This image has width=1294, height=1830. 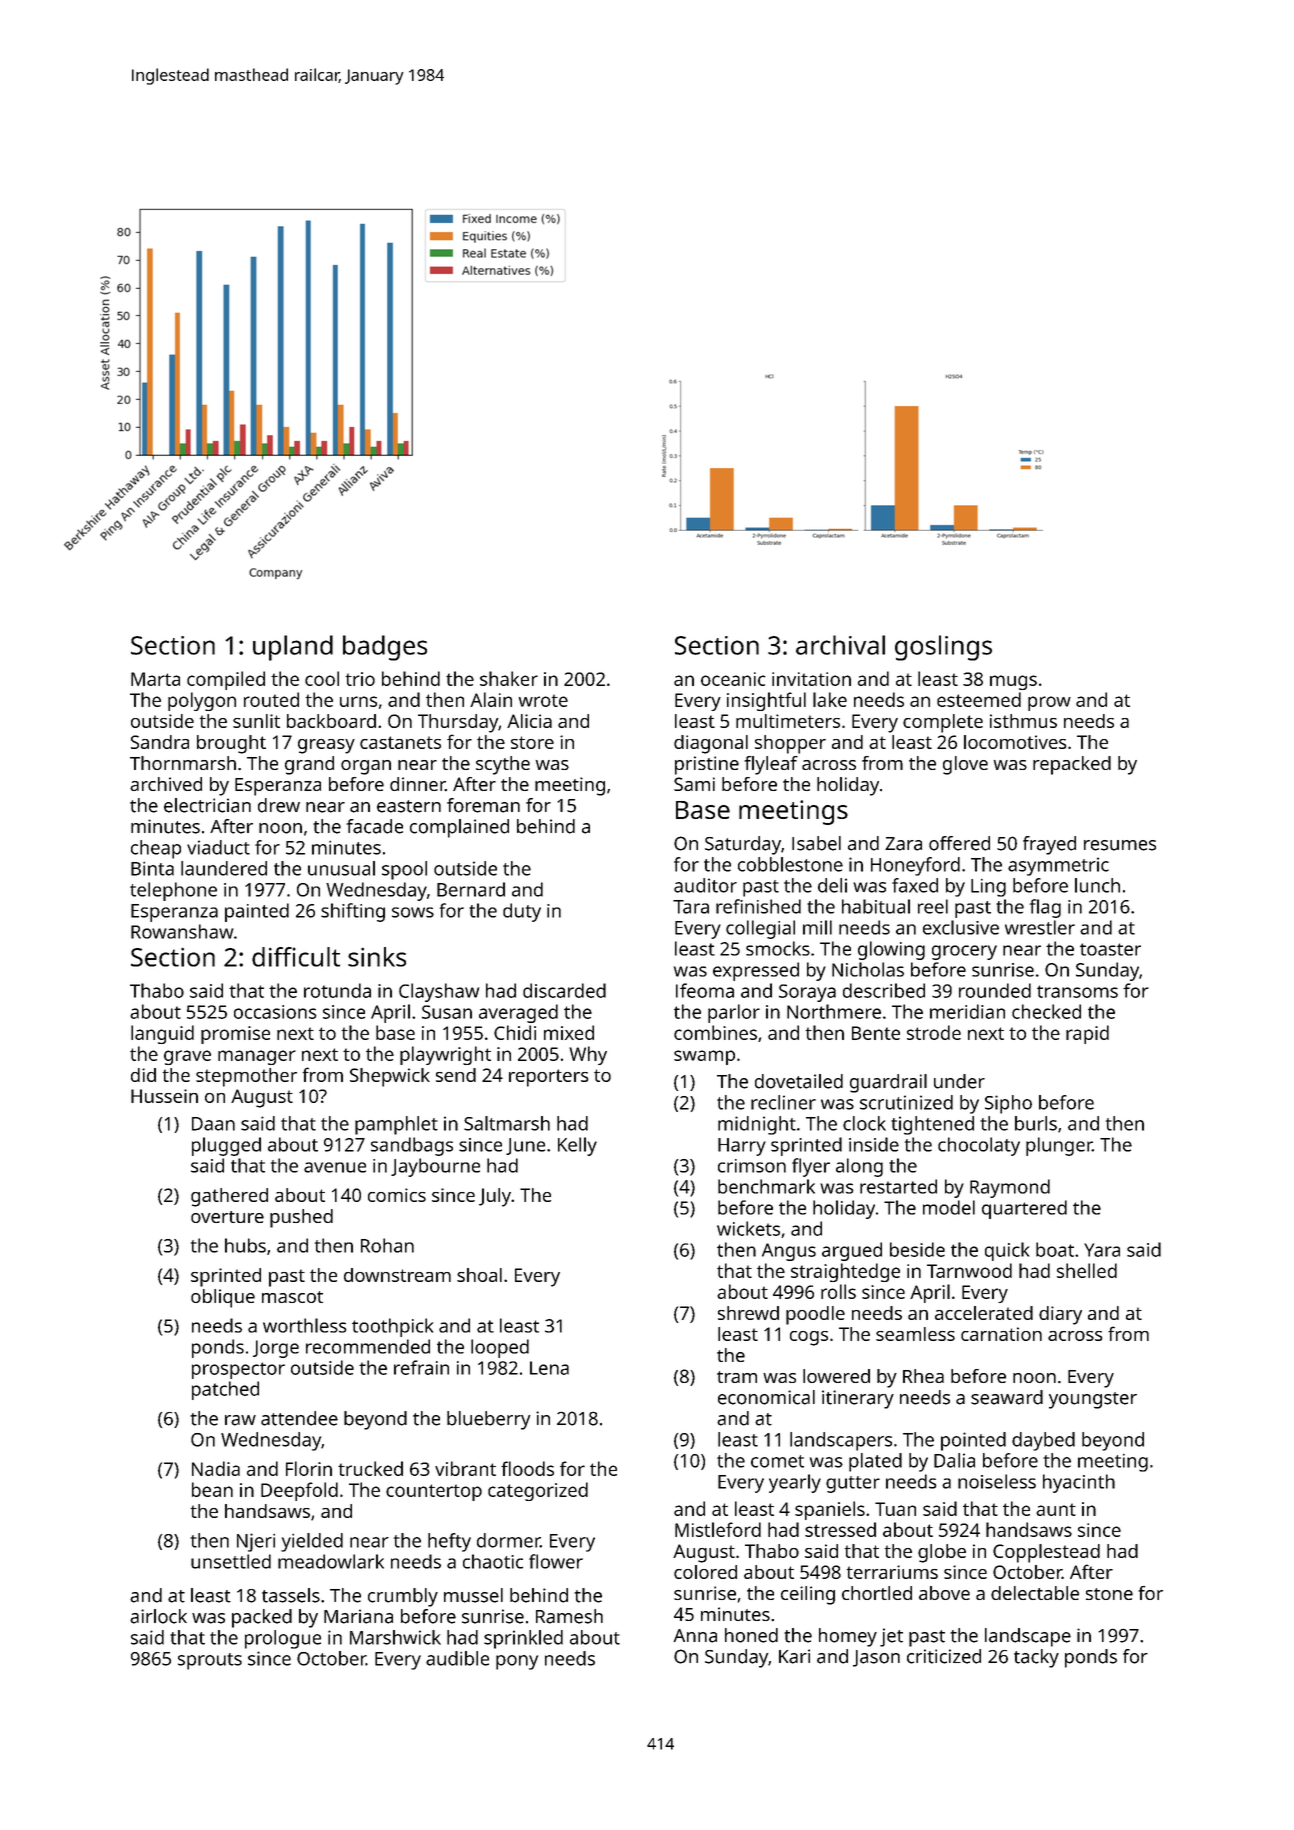 What do you see at coordinates (917, 1249) in the image?
I see `beside` at bounding box center [917, 1249].
